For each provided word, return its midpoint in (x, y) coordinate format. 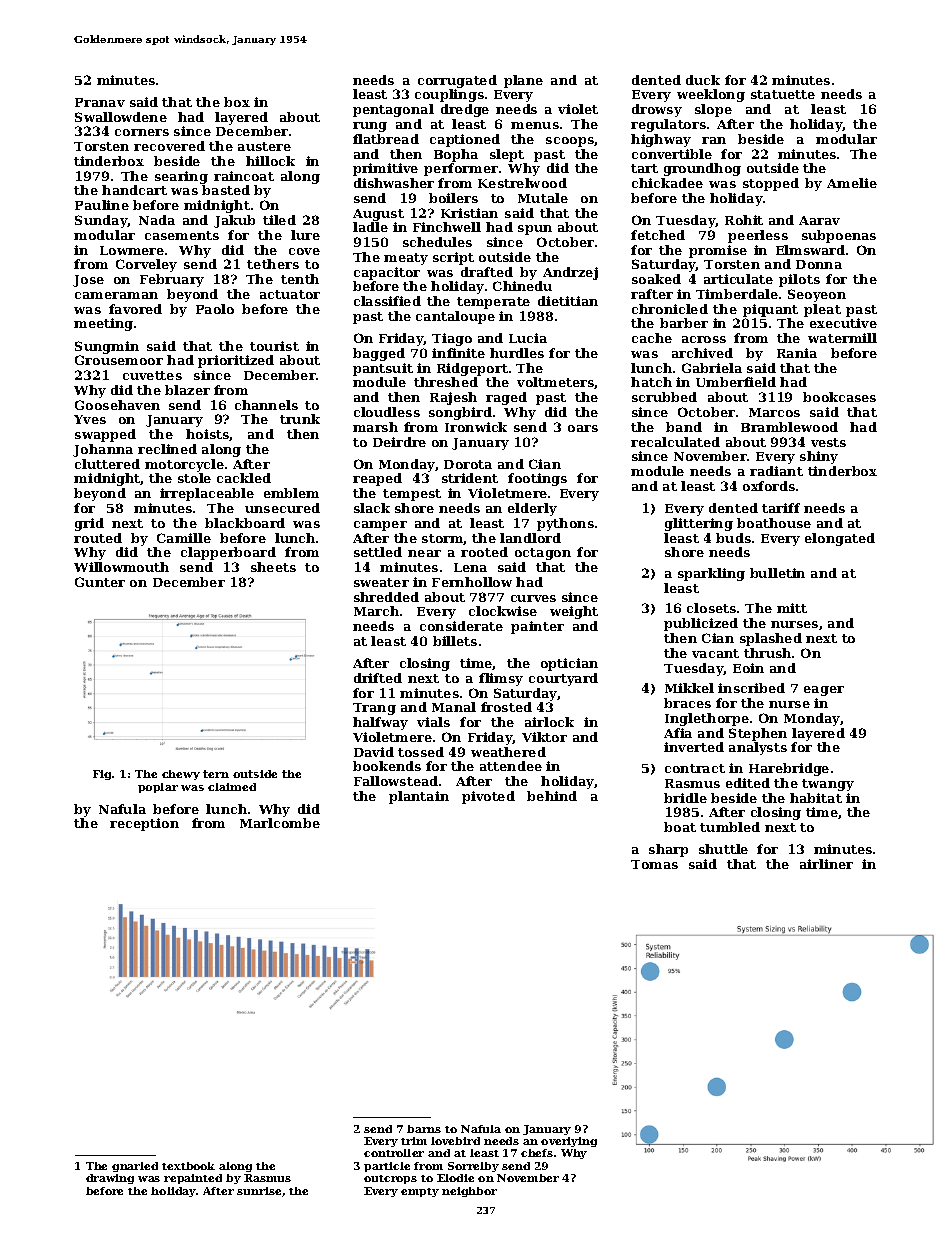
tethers (273, 264)
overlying (569, 1142)
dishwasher (394, 183)
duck (703, 80)
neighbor (469, 1192)
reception (144, 824)
